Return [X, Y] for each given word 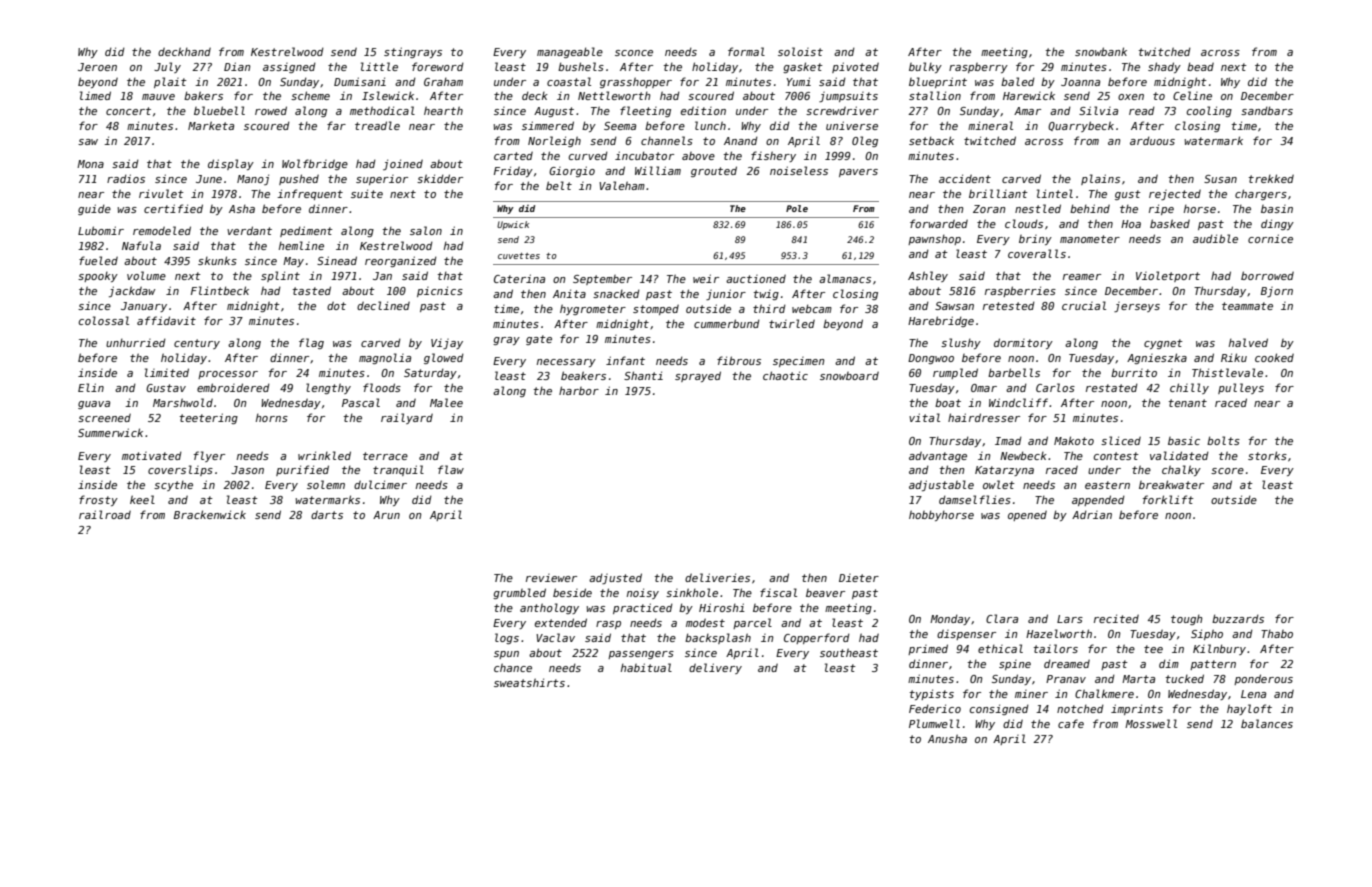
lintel [1055, 193]
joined [403, 164]
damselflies [975, 499]
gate [539, 340]
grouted [714, 171]
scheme [310, 95]
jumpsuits [848, 97]
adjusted [615, 578]
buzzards [1238, 618]
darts [327, 514]
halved [1248, 342]
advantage [938, 456]
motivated [152, 455]
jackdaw [132, 291]
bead [1200, 66]
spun [506, 655]
